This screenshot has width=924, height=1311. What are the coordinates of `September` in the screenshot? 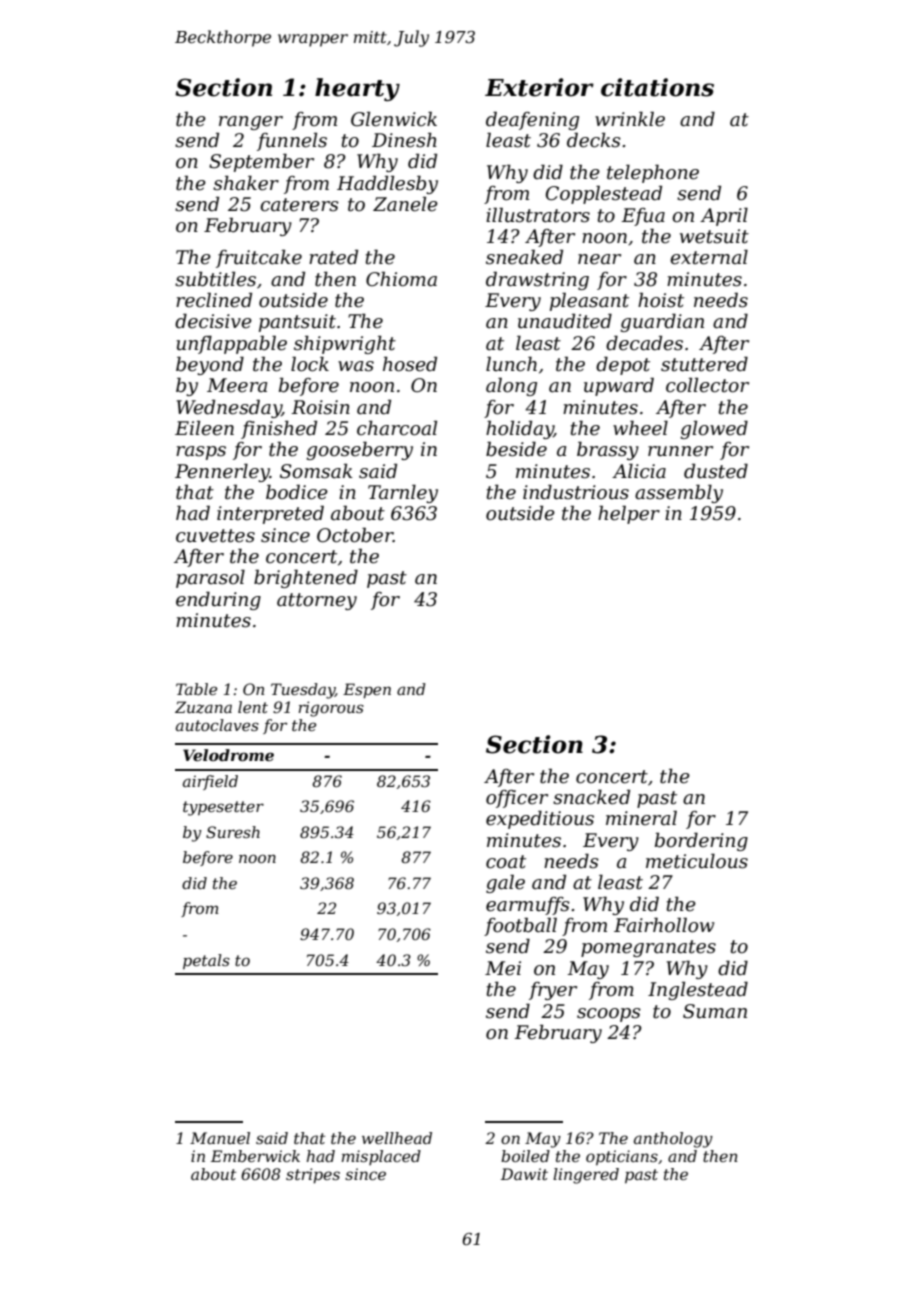 It's located at (261, 162).
